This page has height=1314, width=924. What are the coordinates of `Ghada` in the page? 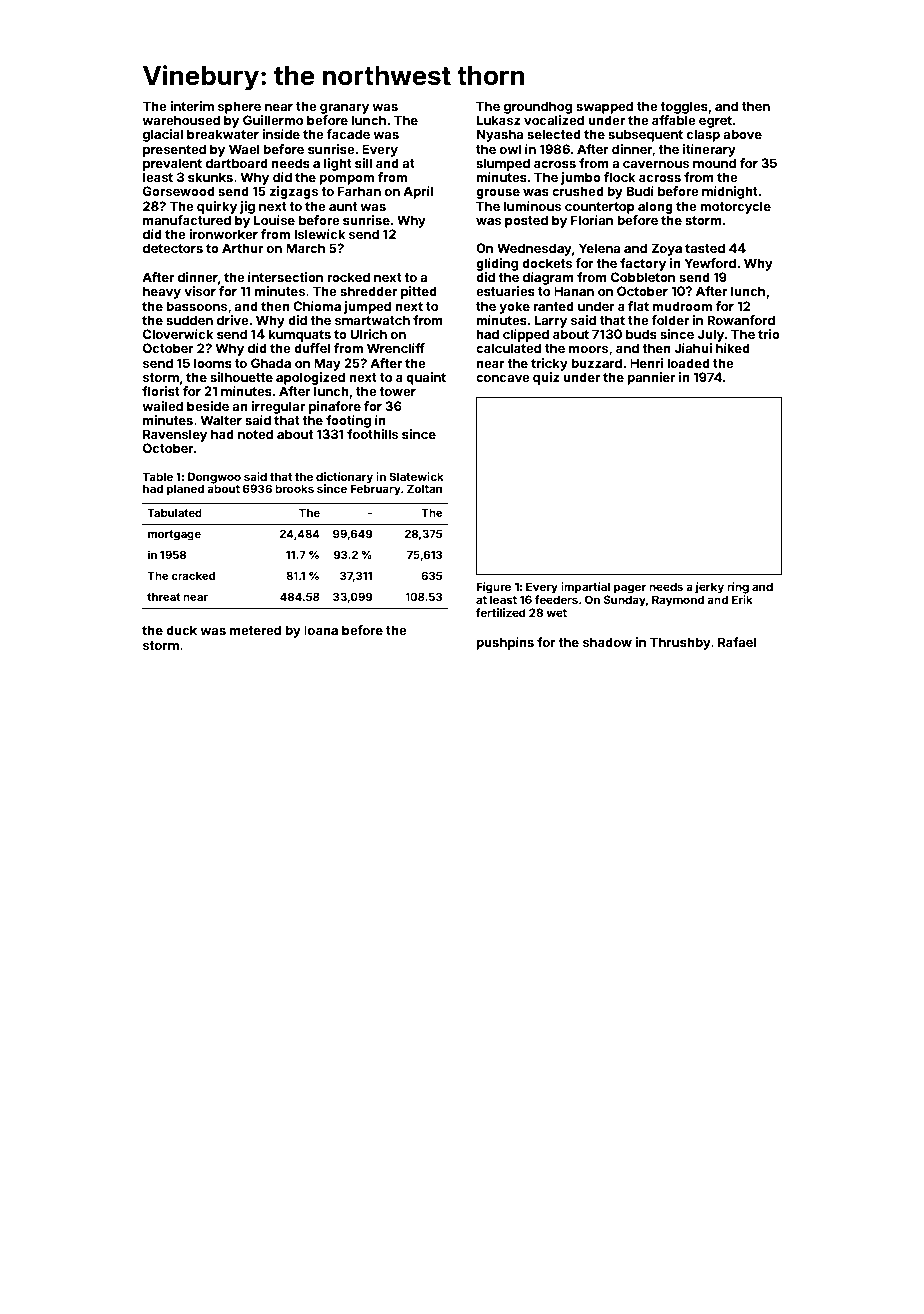 It's located at (271, 363).
